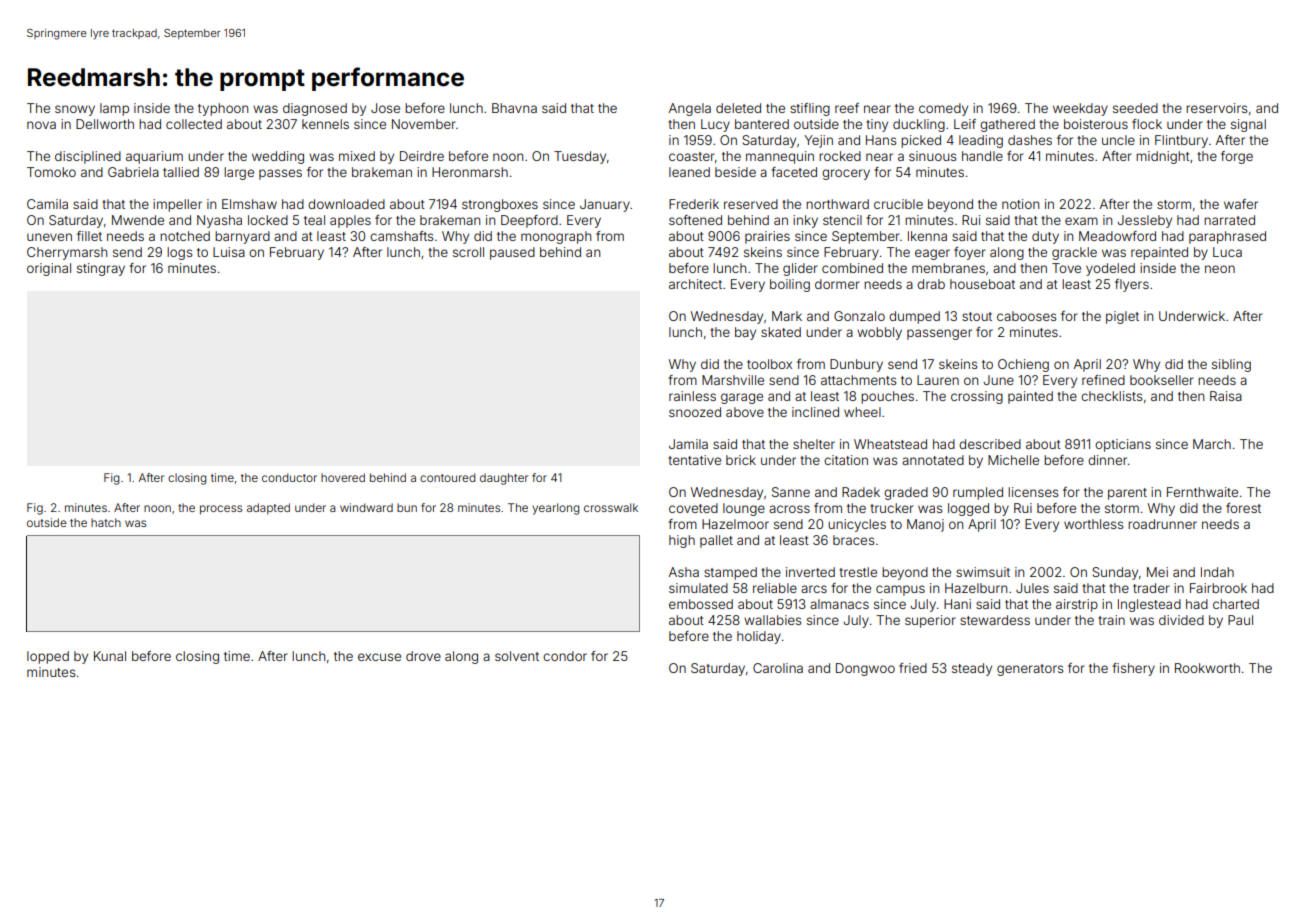 Image resolution: width=1308 pixels, height=924 pixels. Describe the element at coordinates (88, 157) in the document. I see `disciplined` at that location.
